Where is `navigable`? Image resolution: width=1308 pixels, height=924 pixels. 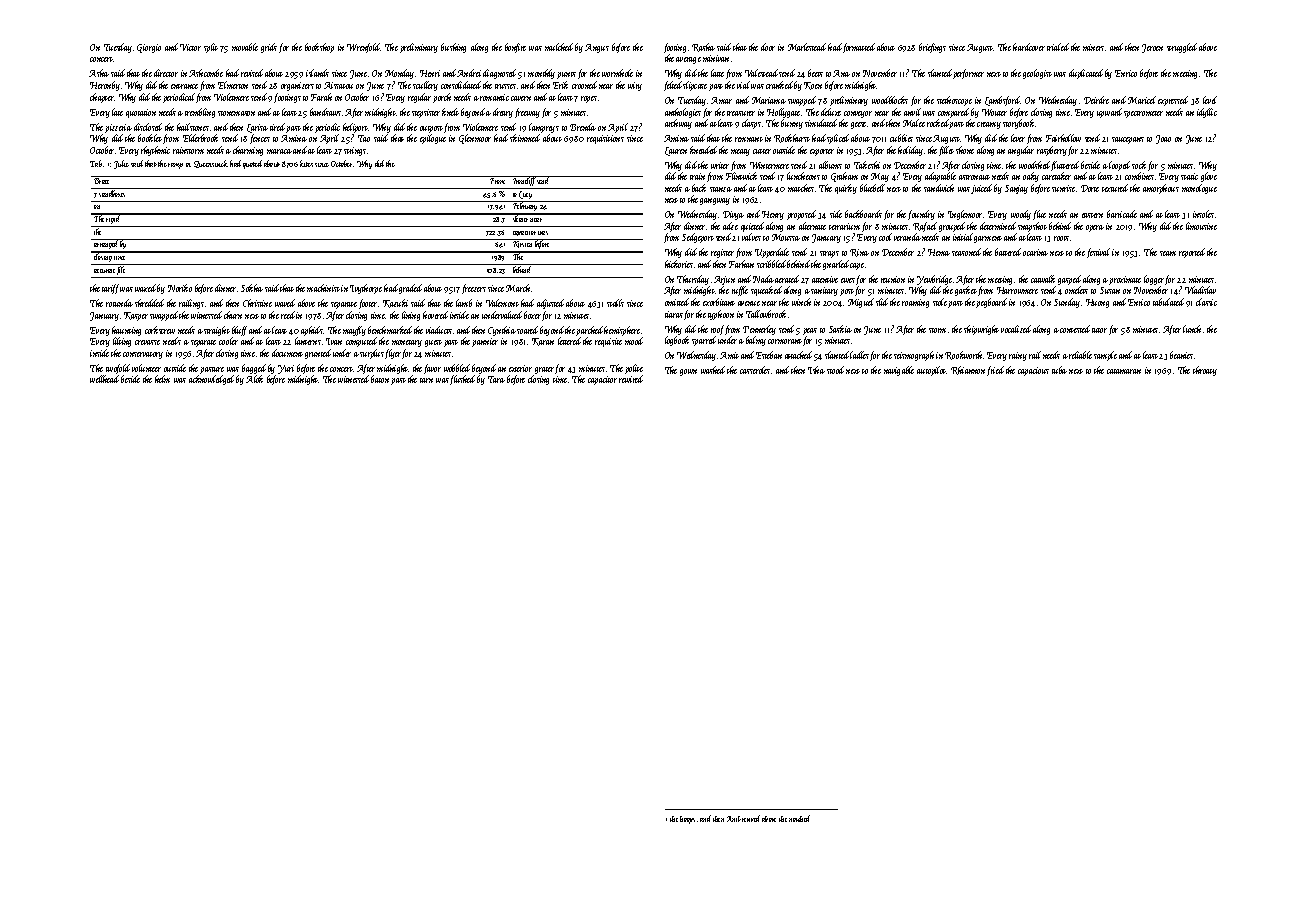
navigable is located at coordinates (899, 371).
